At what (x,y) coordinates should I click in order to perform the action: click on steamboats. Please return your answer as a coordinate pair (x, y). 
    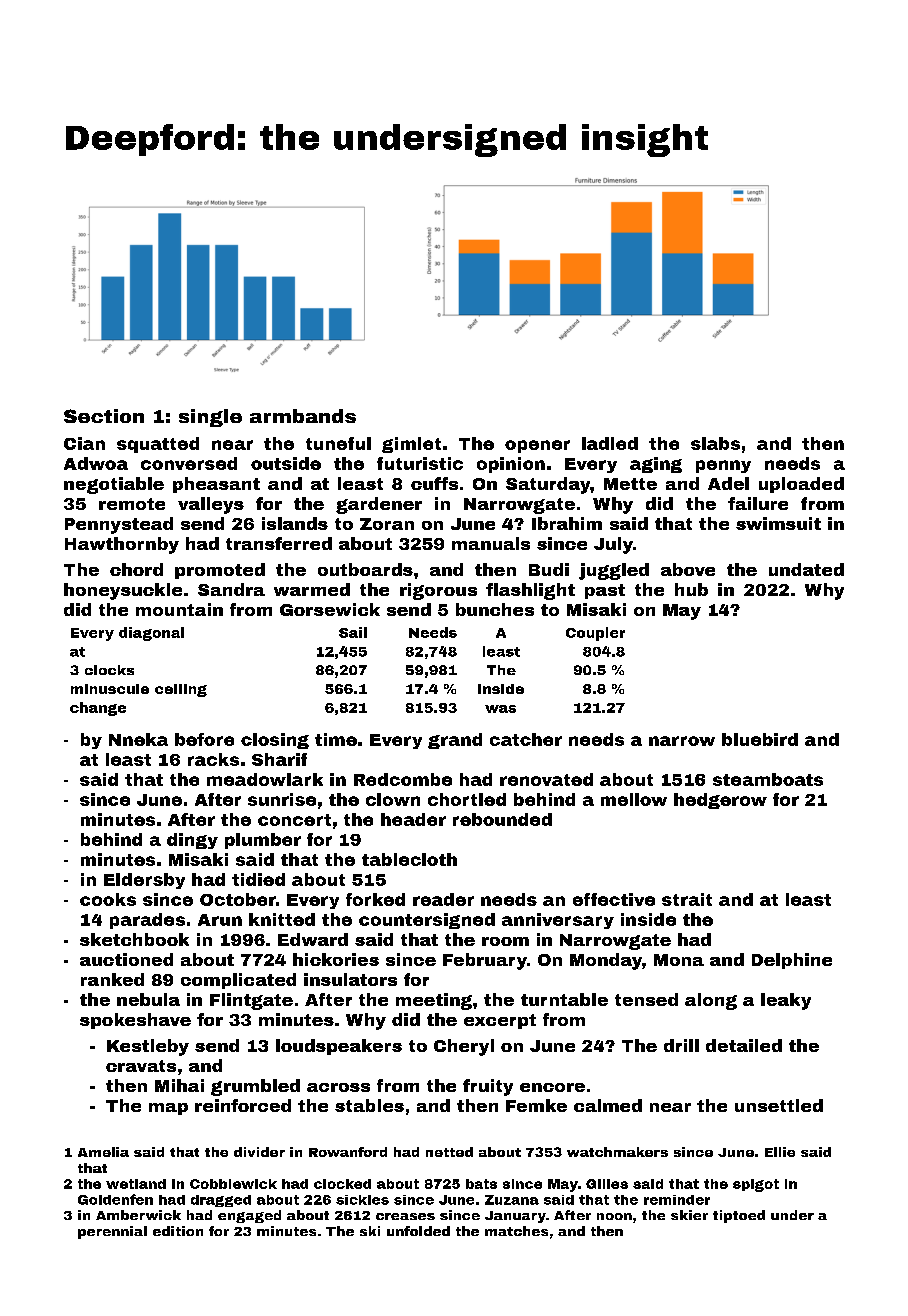
    Looking at the image, I should click on (768, 779).
